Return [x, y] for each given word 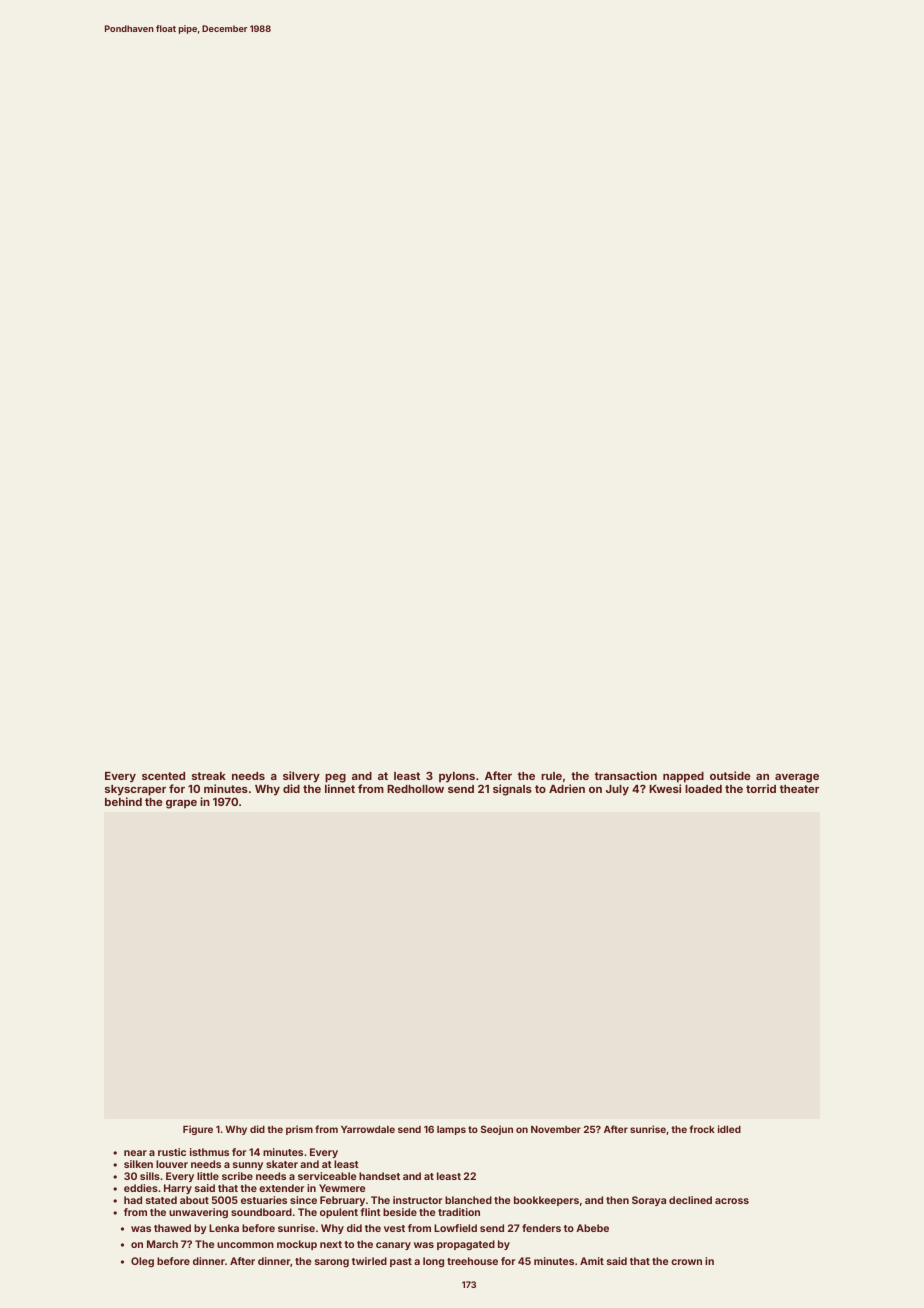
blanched [468, 1200]
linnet [340, 788]
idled [729, 1129]
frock [702, 1129]
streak [209, 776]
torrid [761, 788]
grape [181, 804]
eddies [141, 1188]
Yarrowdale [368, 1129]
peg [335, 778]
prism [299, 1130]
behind [123, 801]
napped [683, 777]
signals [512, 790]
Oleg [142, 1262]
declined [690, 1200]
